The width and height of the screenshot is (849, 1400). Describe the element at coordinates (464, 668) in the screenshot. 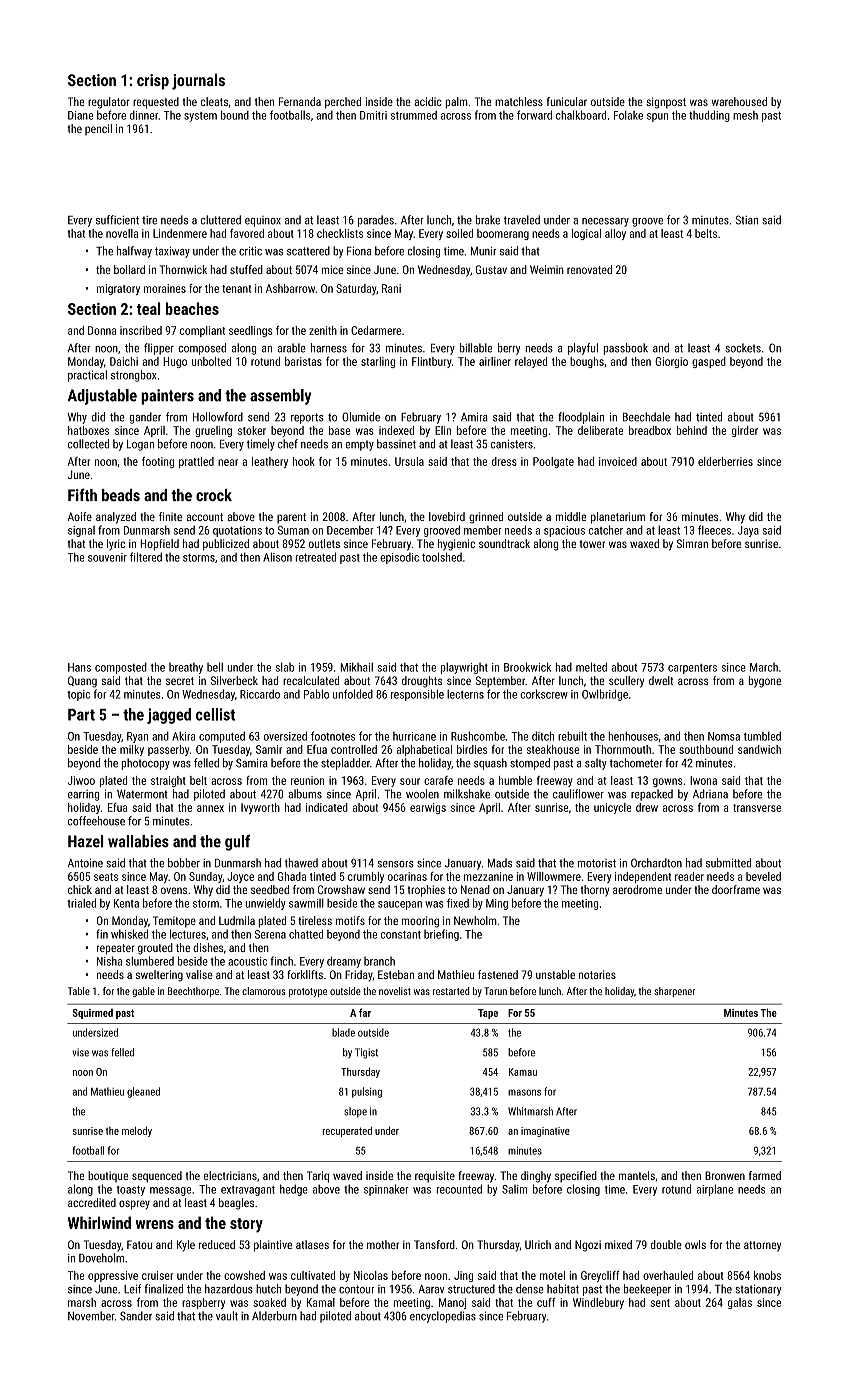

I see `playwright` at that location.
